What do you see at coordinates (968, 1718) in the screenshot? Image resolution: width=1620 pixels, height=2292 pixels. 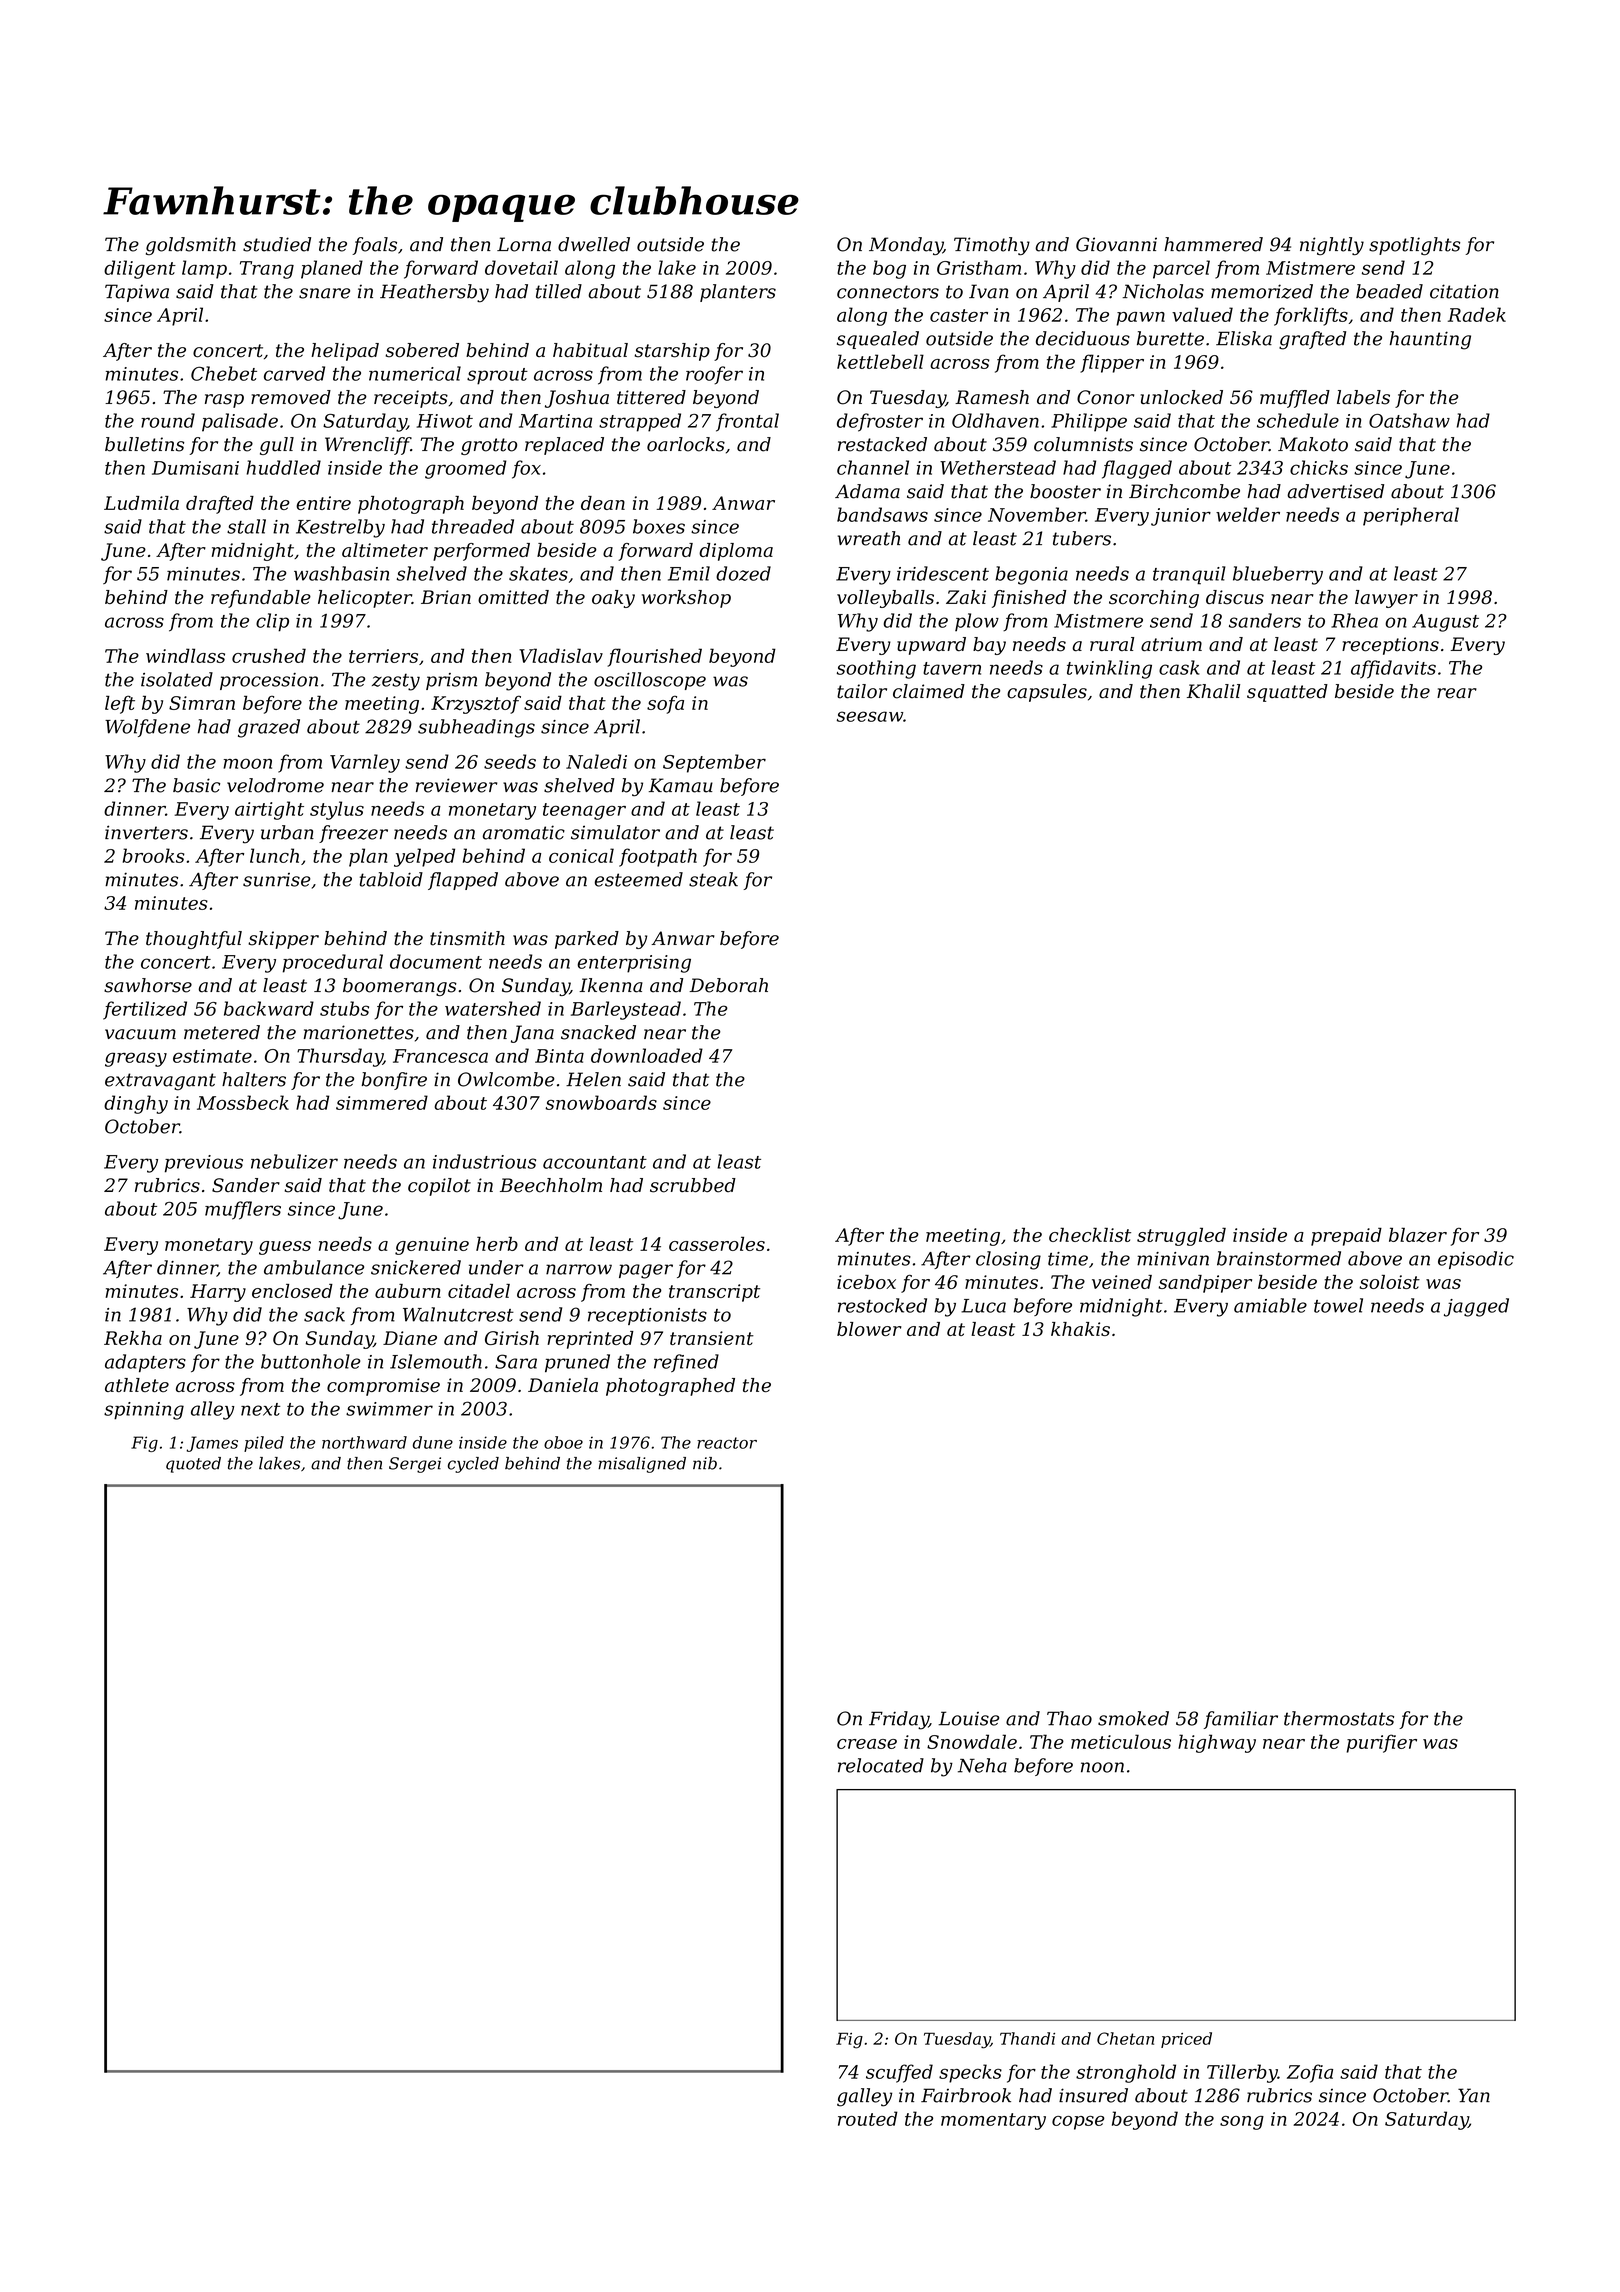 I see `Louise` at bounding box center [968, 1718].
